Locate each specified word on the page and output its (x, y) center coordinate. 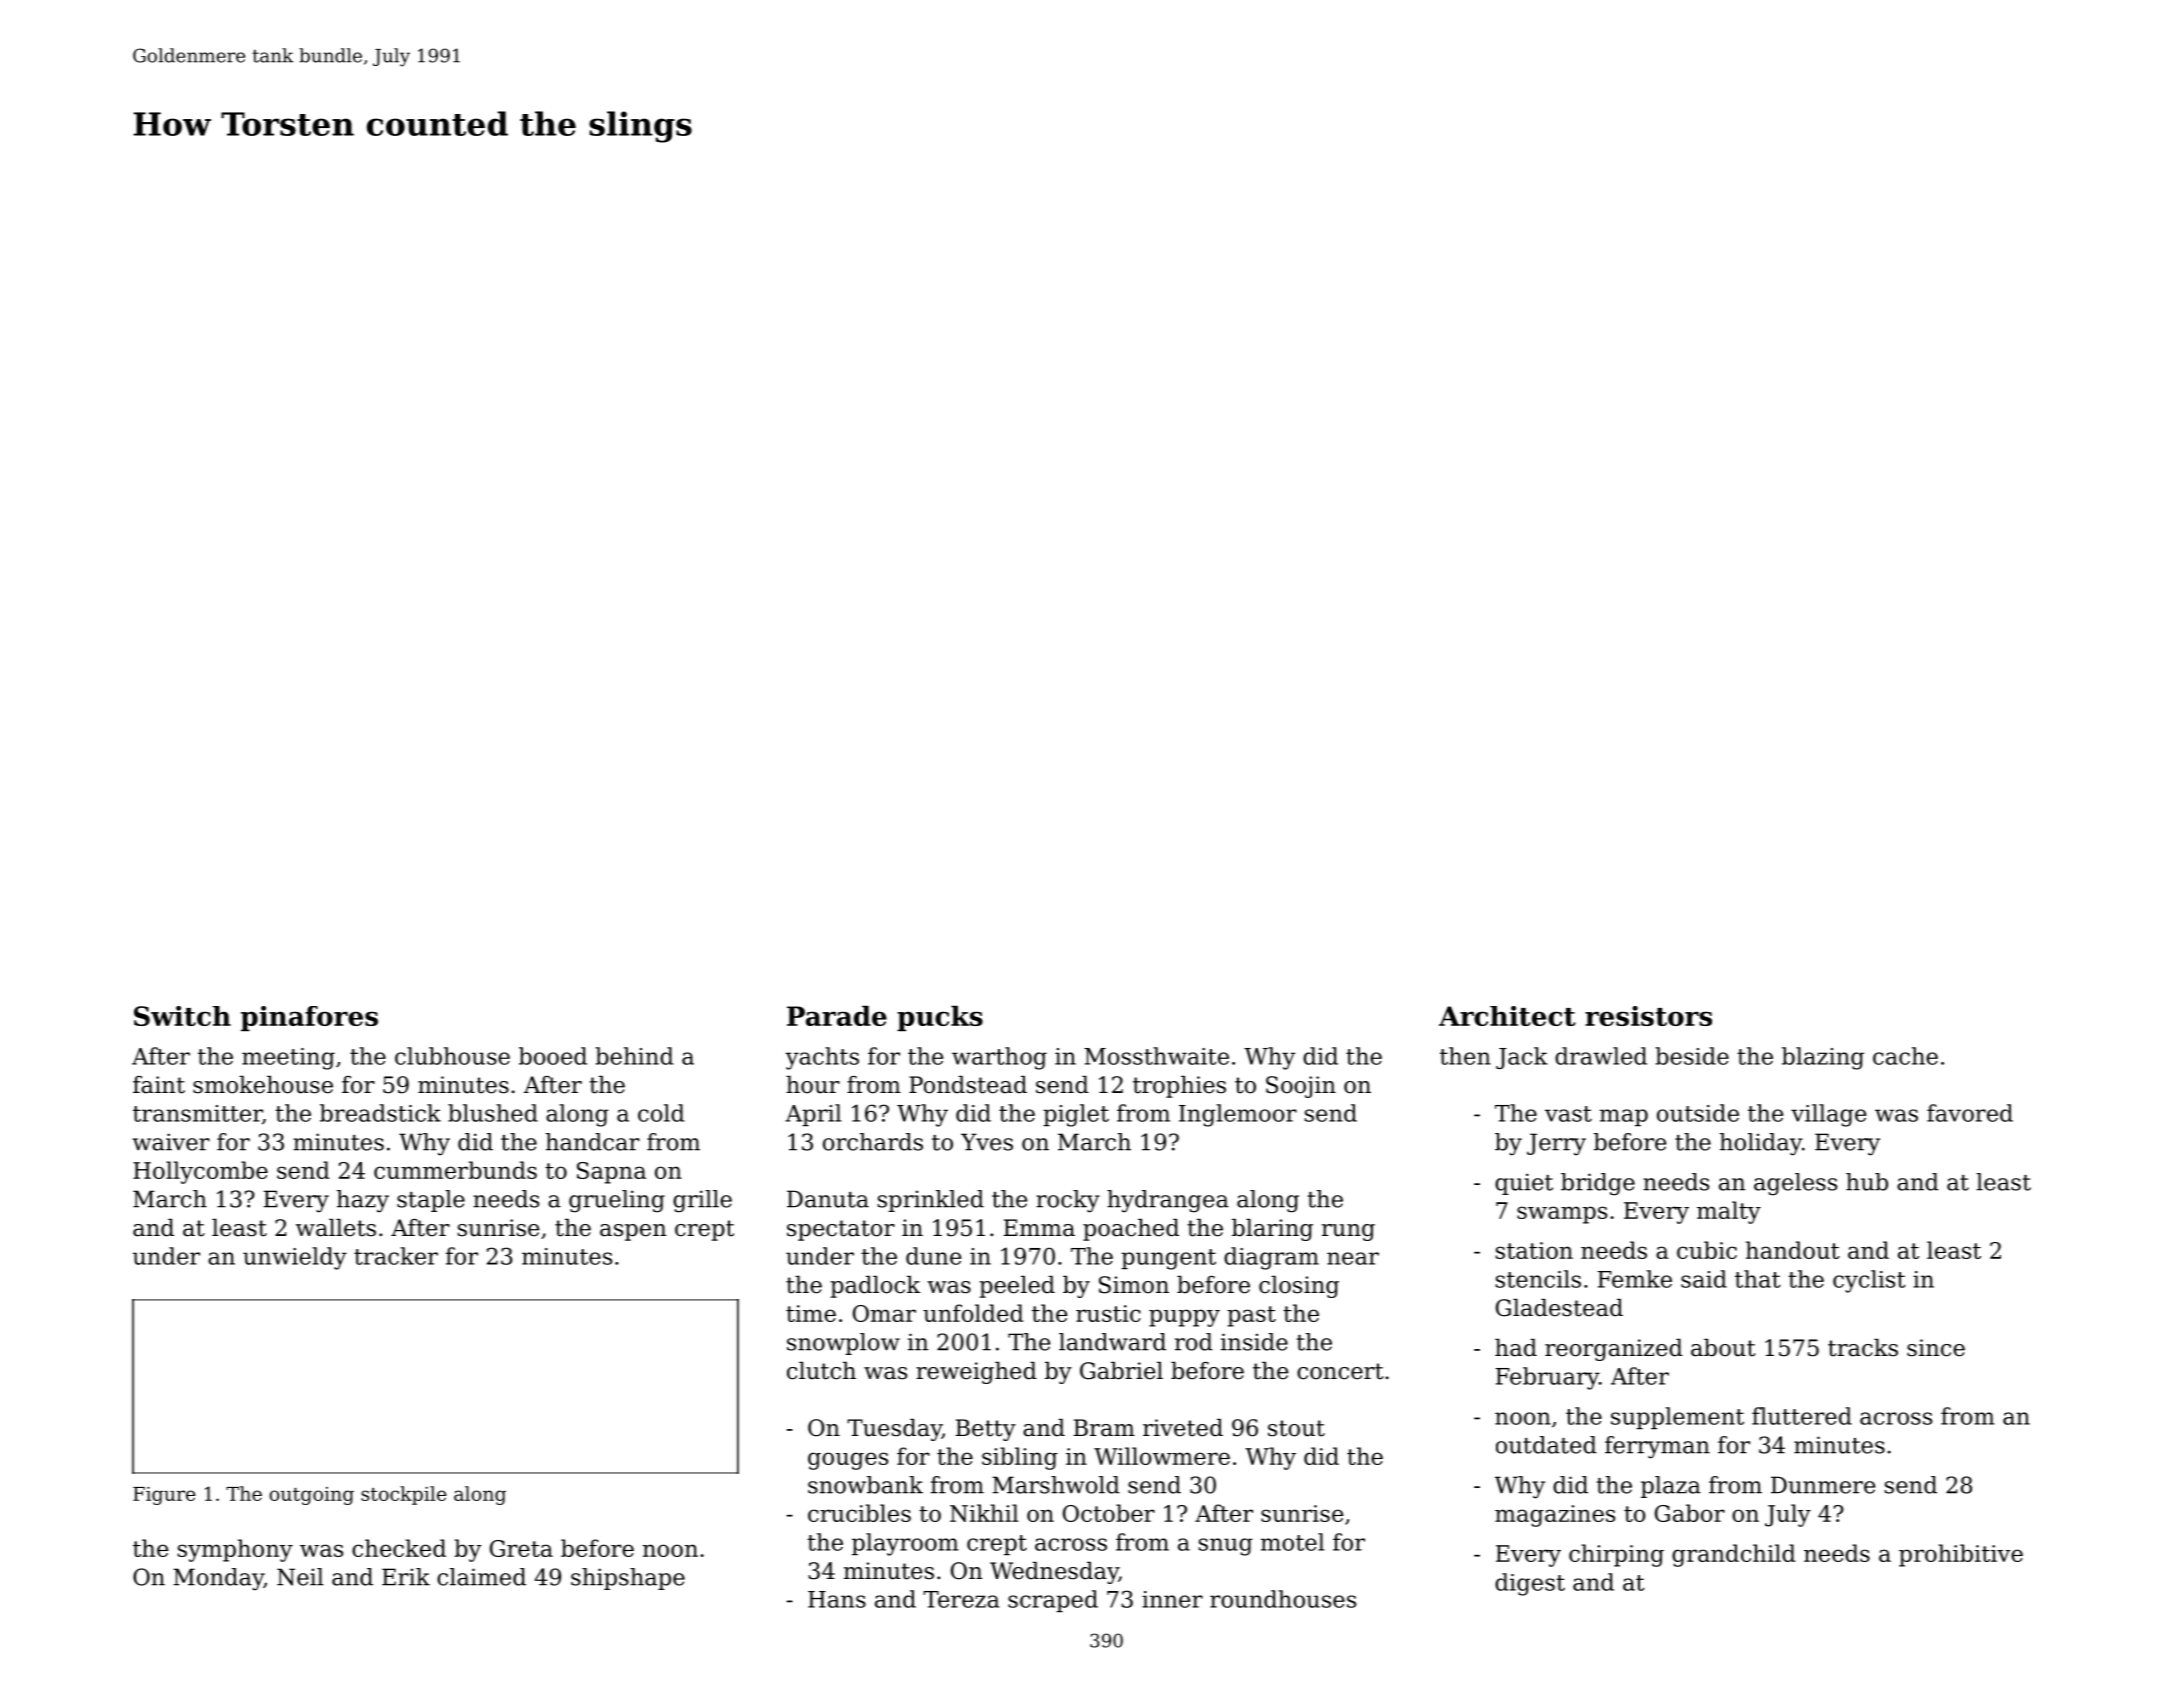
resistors (1648, 1016)
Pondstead (968, 1085)
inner (1172, 1599)
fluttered (1802, 1416)
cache (1905, 1056)
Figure (164, 1496)
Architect (1507, 1016)
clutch (821, 1371)
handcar (593, 1142)
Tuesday (894, 1430)
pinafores (309, 1018)
